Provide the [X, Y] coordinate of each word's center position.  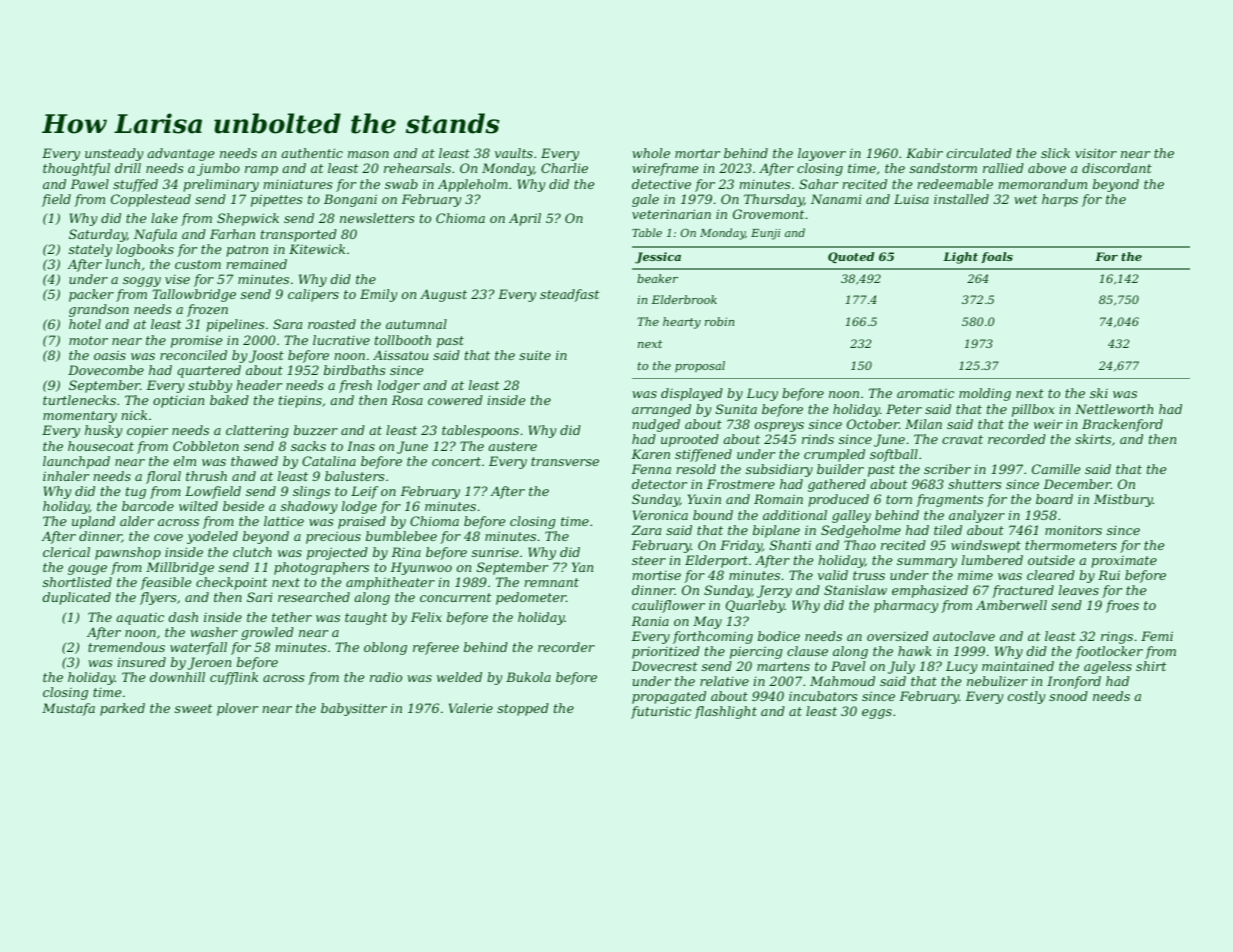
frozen [207, 310]
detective [661, 184]
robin [719, 321]
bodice [779, 636]
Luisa [911, 199]
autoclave [964, 636]
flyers [158, 598]
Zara [646, 530]
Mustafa [68, 709]
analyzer [977, 516]
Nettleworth [1114, 409]
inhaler [66, 476]
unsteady [114, 154]
